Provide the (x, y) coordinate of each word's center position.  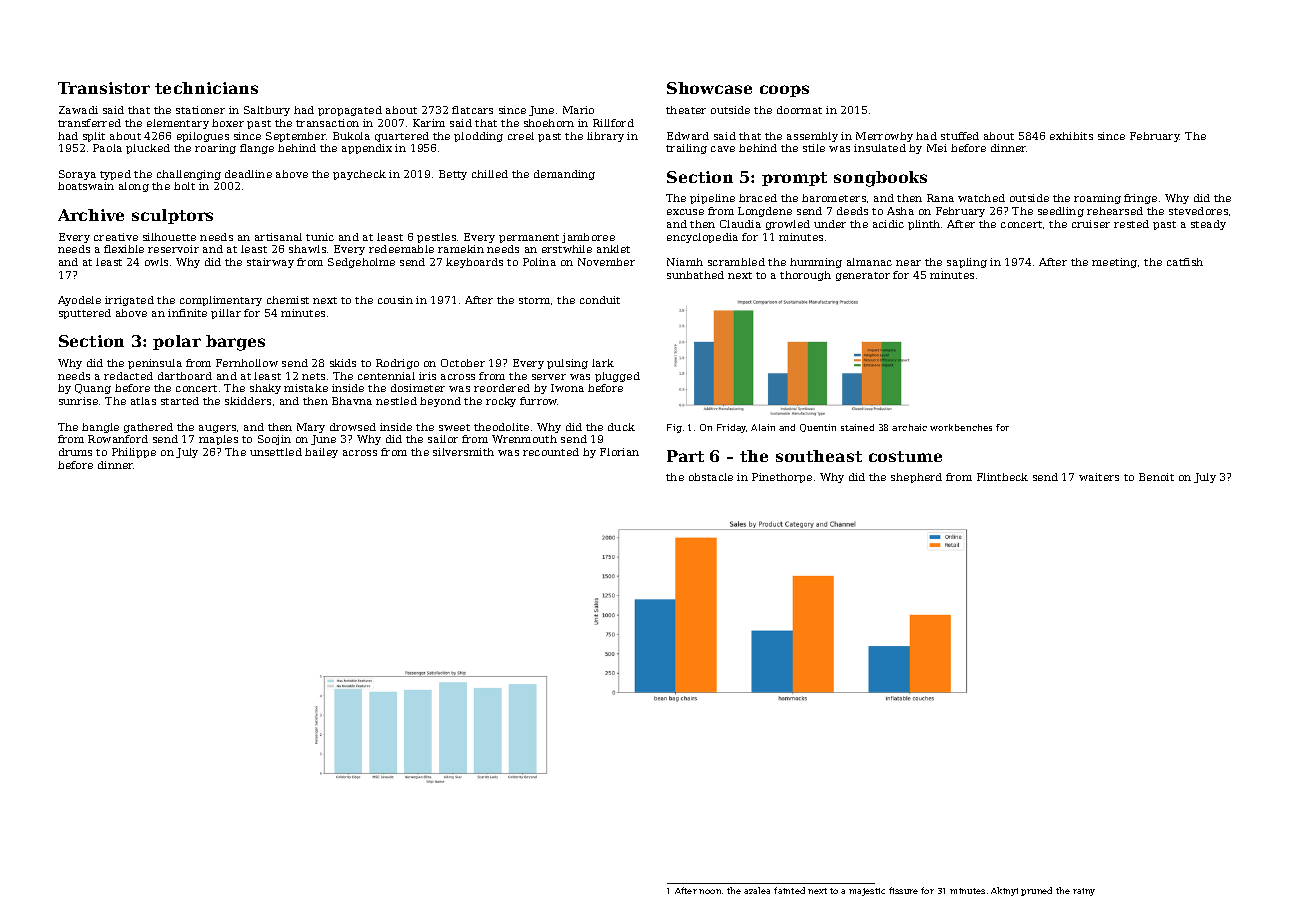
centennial (386, 376)
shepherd (916, 478)
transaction (327, 123)
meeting (1114, 263)
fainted (789, 890)
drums (75, 452)
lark (603, 363)
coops (784, 91)
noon (710, 891)
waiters (1099, 477)
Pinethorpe (782, 478)
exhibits (1071, 136)
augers (217, 429)
